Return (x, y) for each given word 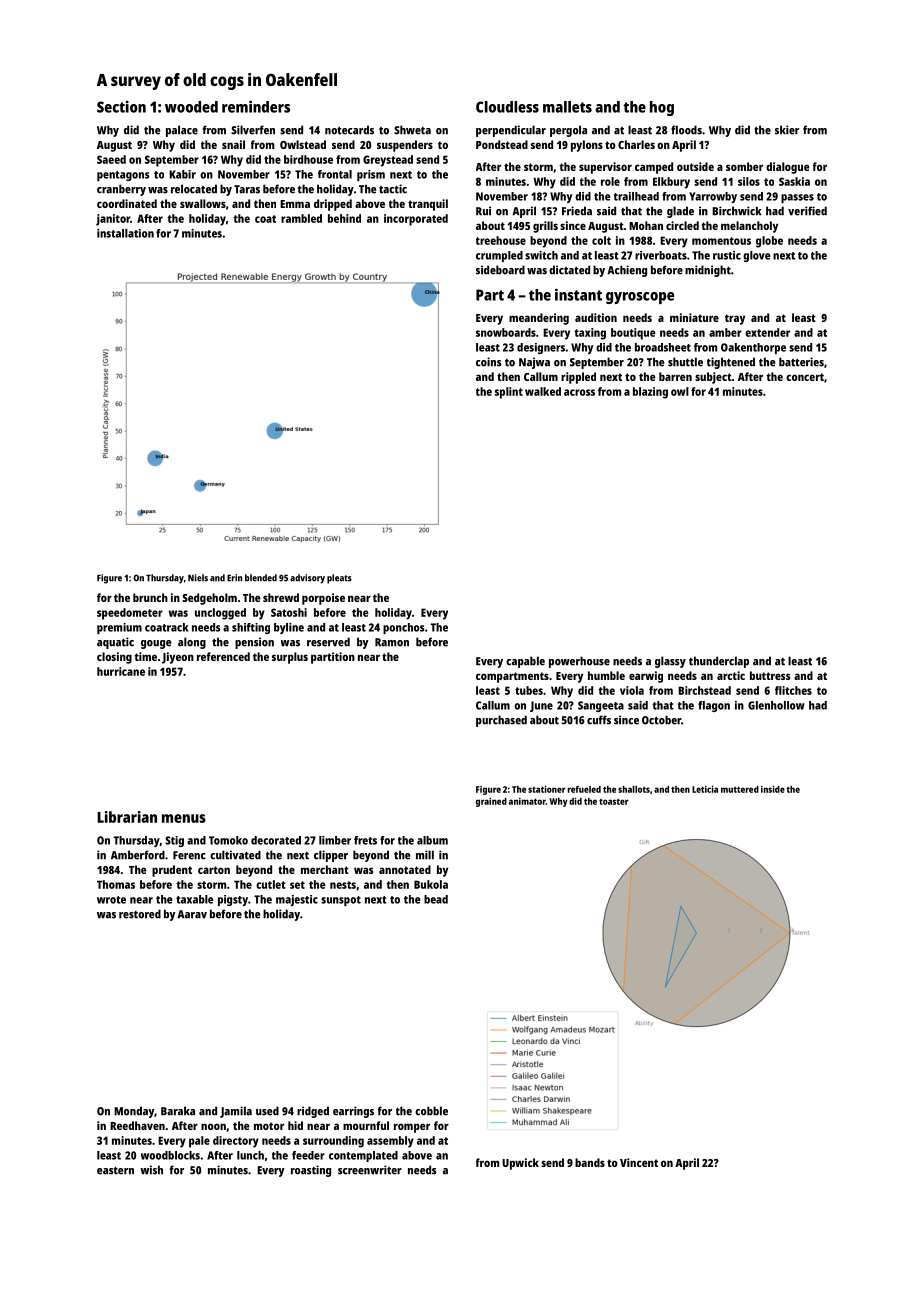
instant (578, 294)
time (145, 656)
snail (233, 144)
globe (769, 242)
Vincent (639, 1162)
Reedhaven (137, 1125)
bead (436, 899)
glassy (670, 662)
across (579, 392)
